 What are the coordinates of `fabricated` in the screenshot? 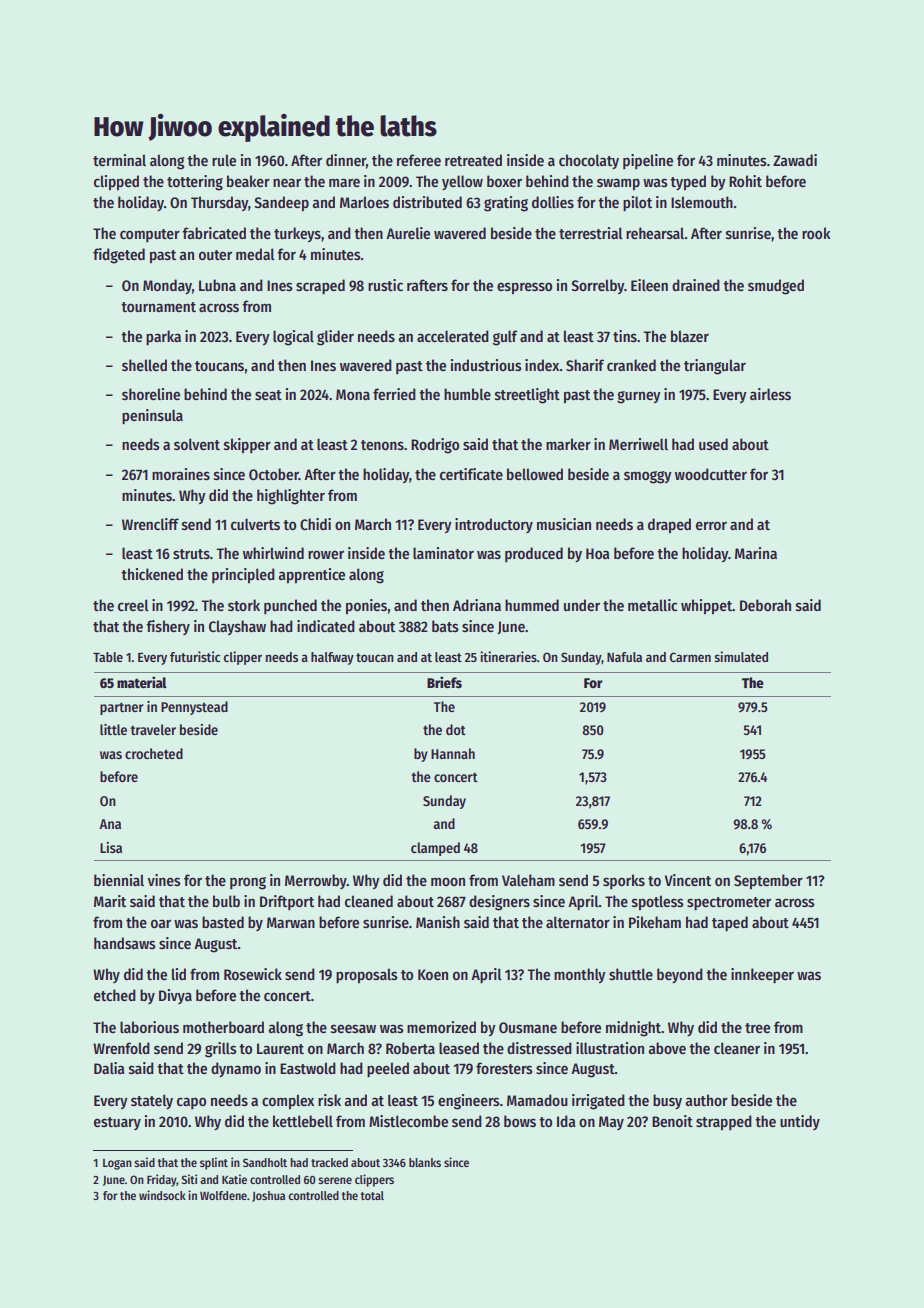 It's located at (214, 233).
